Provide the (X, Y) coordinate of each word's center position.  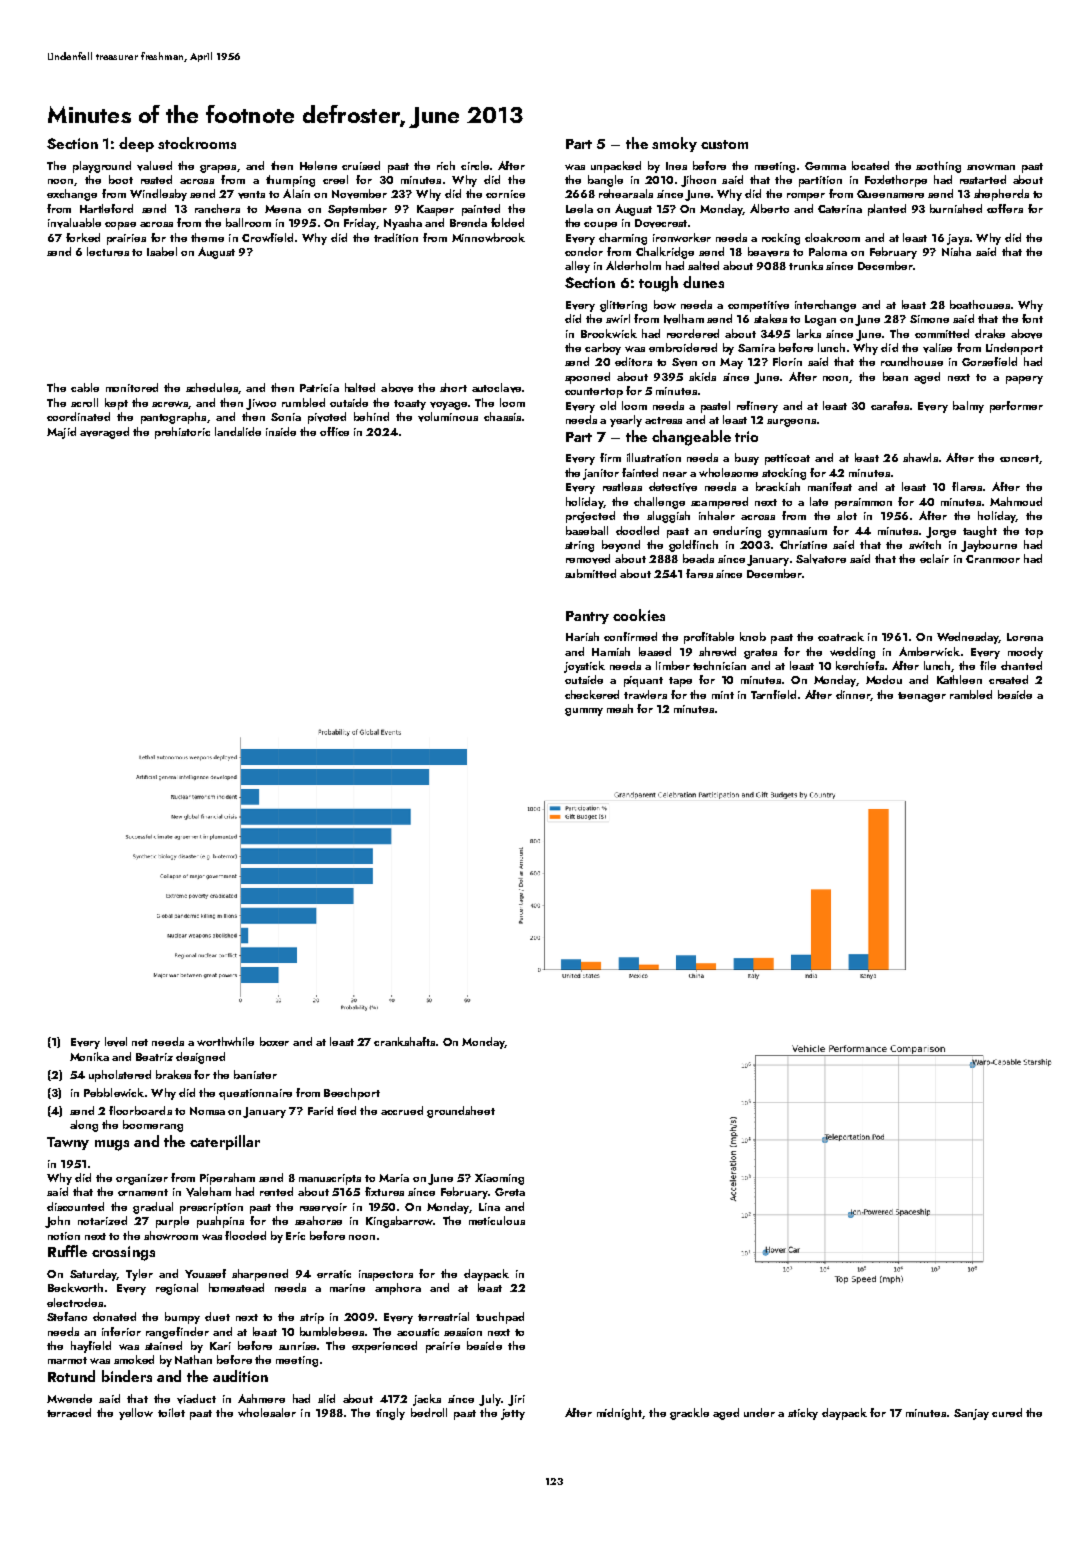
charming (623, 239)
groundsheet (461, 1112)
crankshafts (404, 1041)
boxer (274, 1041)
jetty (513, 1414)
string (579, 546)
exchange (72, 195)
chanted (1021, 665)
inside (281, 431)
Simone (929, 319)
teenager (922, 697)
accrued (402, 1110)
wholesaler (267, 1412)
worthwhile (225, 1041)
